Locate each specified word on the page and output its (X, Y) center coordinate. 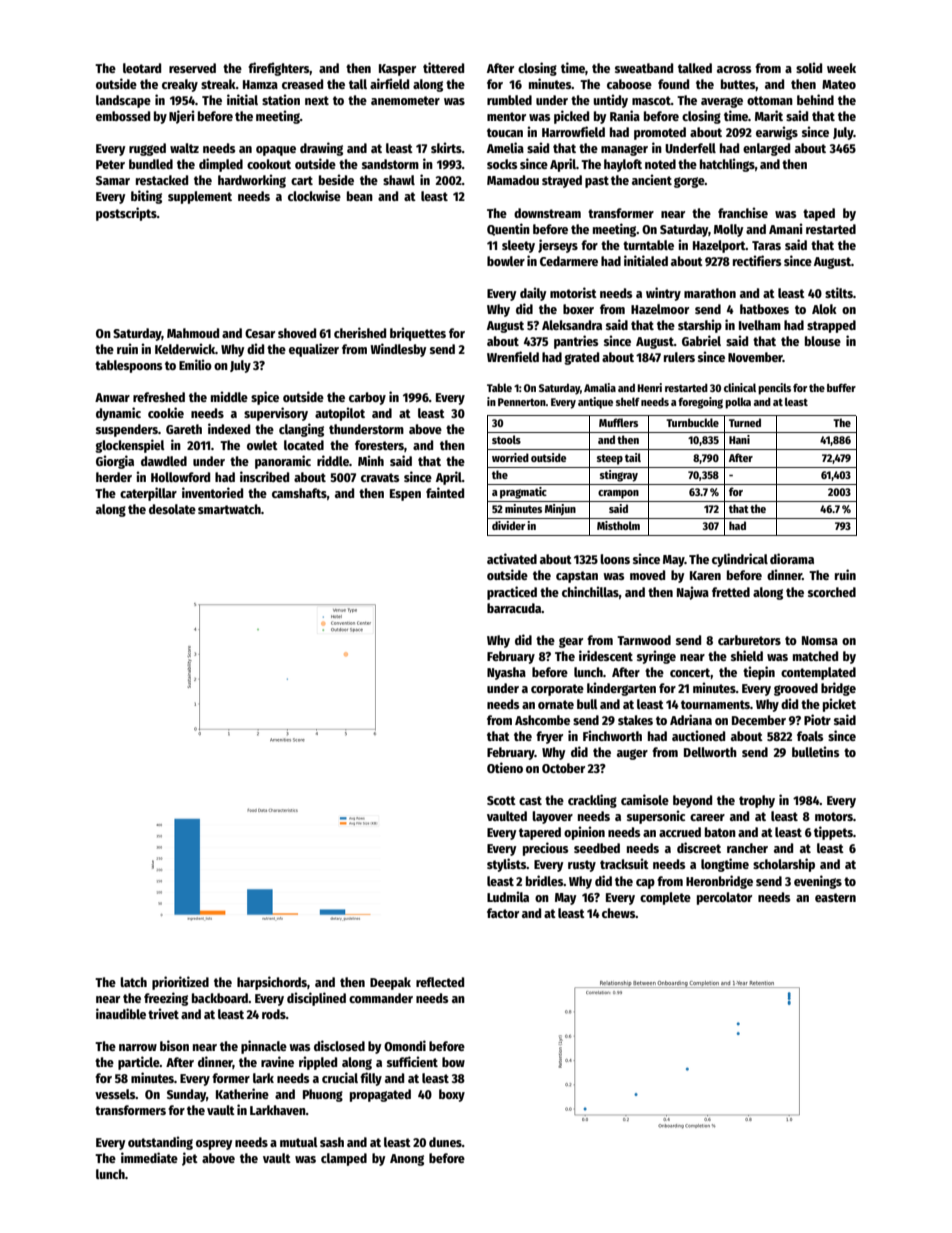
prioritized (180, 983)
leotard (142, 68)
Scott (501, 800)
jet (190, 1159)
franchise (743, 212)
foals (810, 736)
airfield (389, 83)
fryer (549, 737)
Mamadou (513, 180)
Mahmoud (193, 333)
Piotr (817, 719)
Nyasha (506, 673)
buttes (738, 85)
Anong (407, 1160)
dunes (445, 1142)
